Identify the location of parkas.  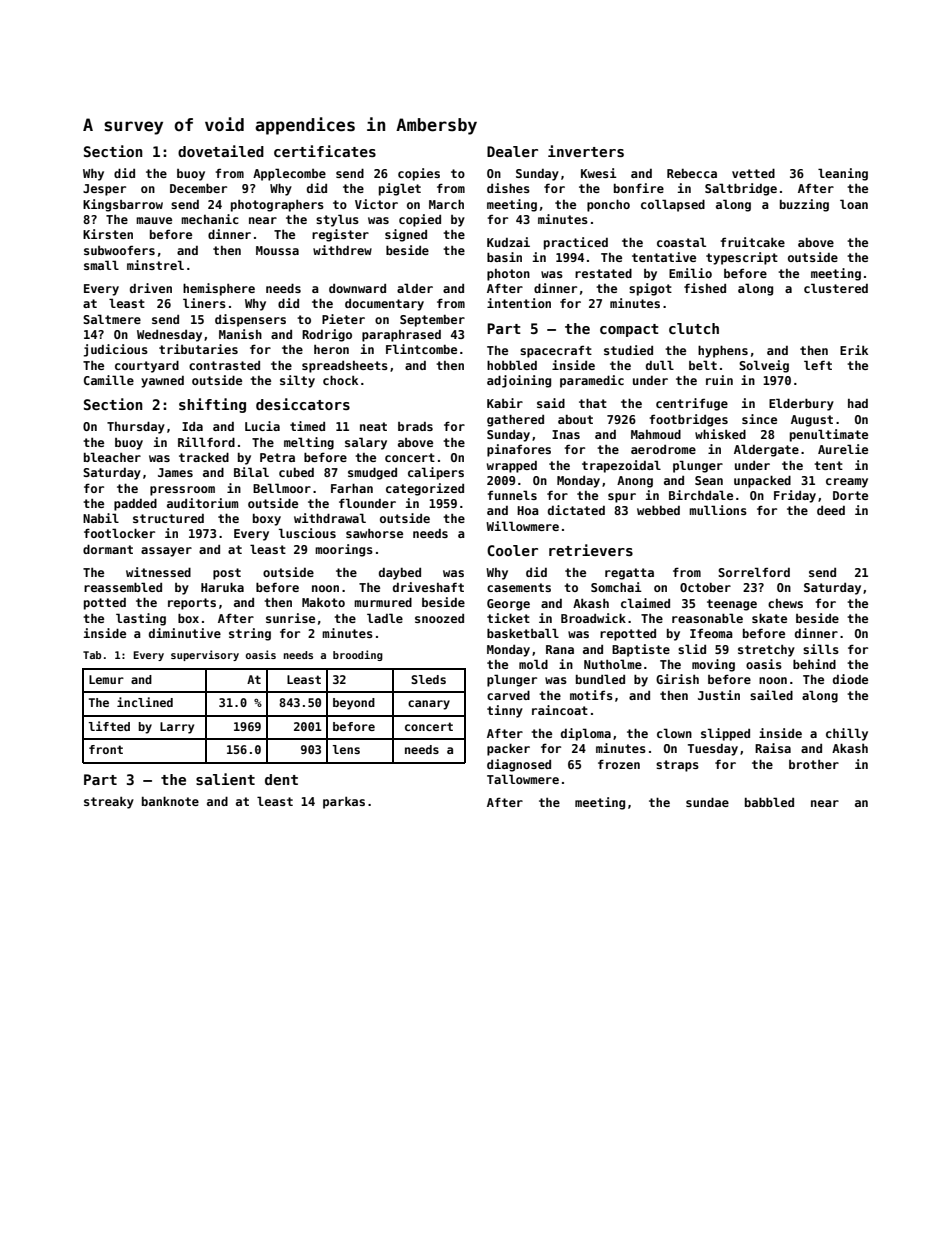
(344, 803).
